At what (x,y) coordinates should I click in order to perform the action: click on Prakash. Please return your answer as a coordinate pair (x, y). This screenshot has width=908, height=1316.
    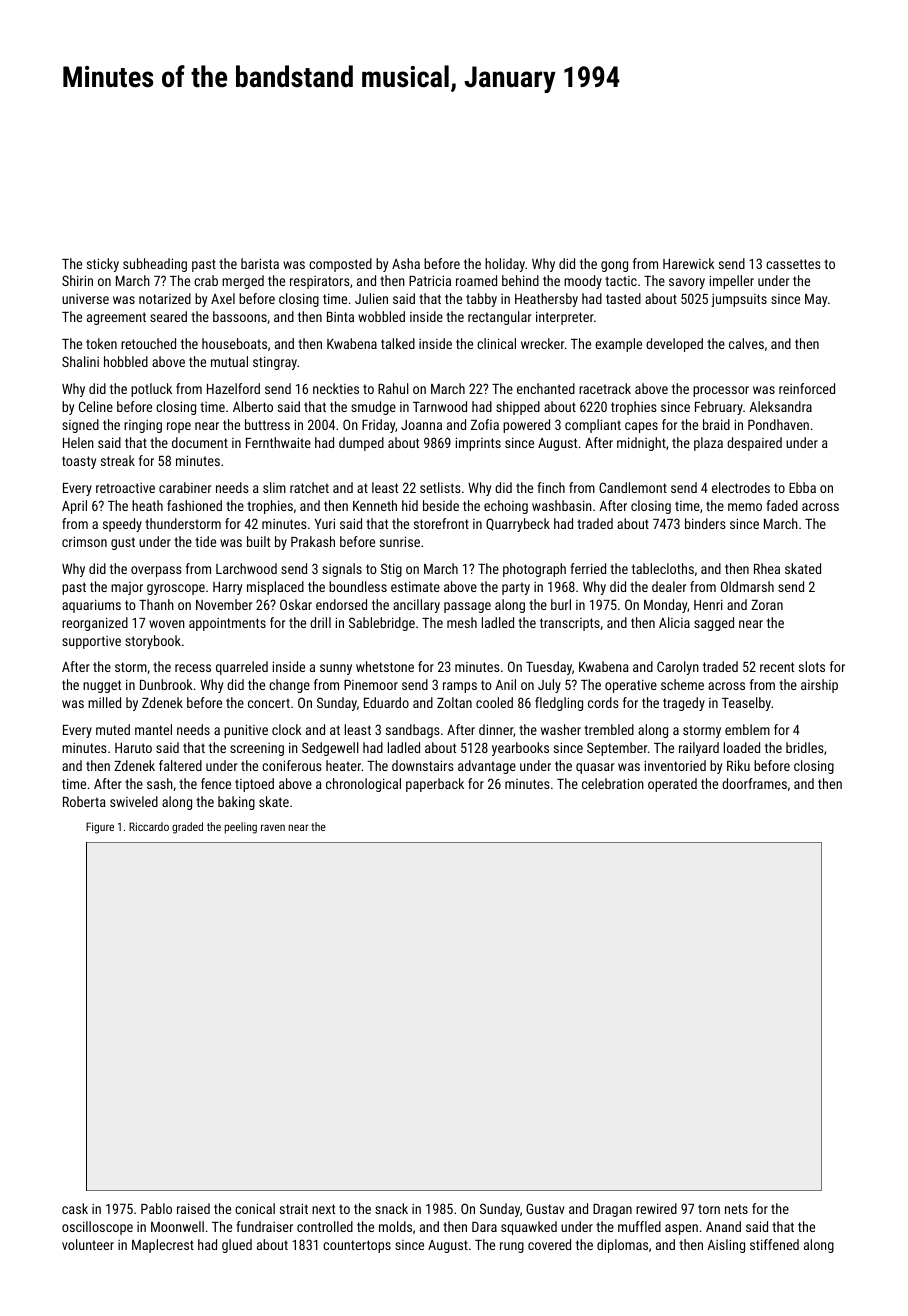
    Looking at the image, I should click on (313, 541).
